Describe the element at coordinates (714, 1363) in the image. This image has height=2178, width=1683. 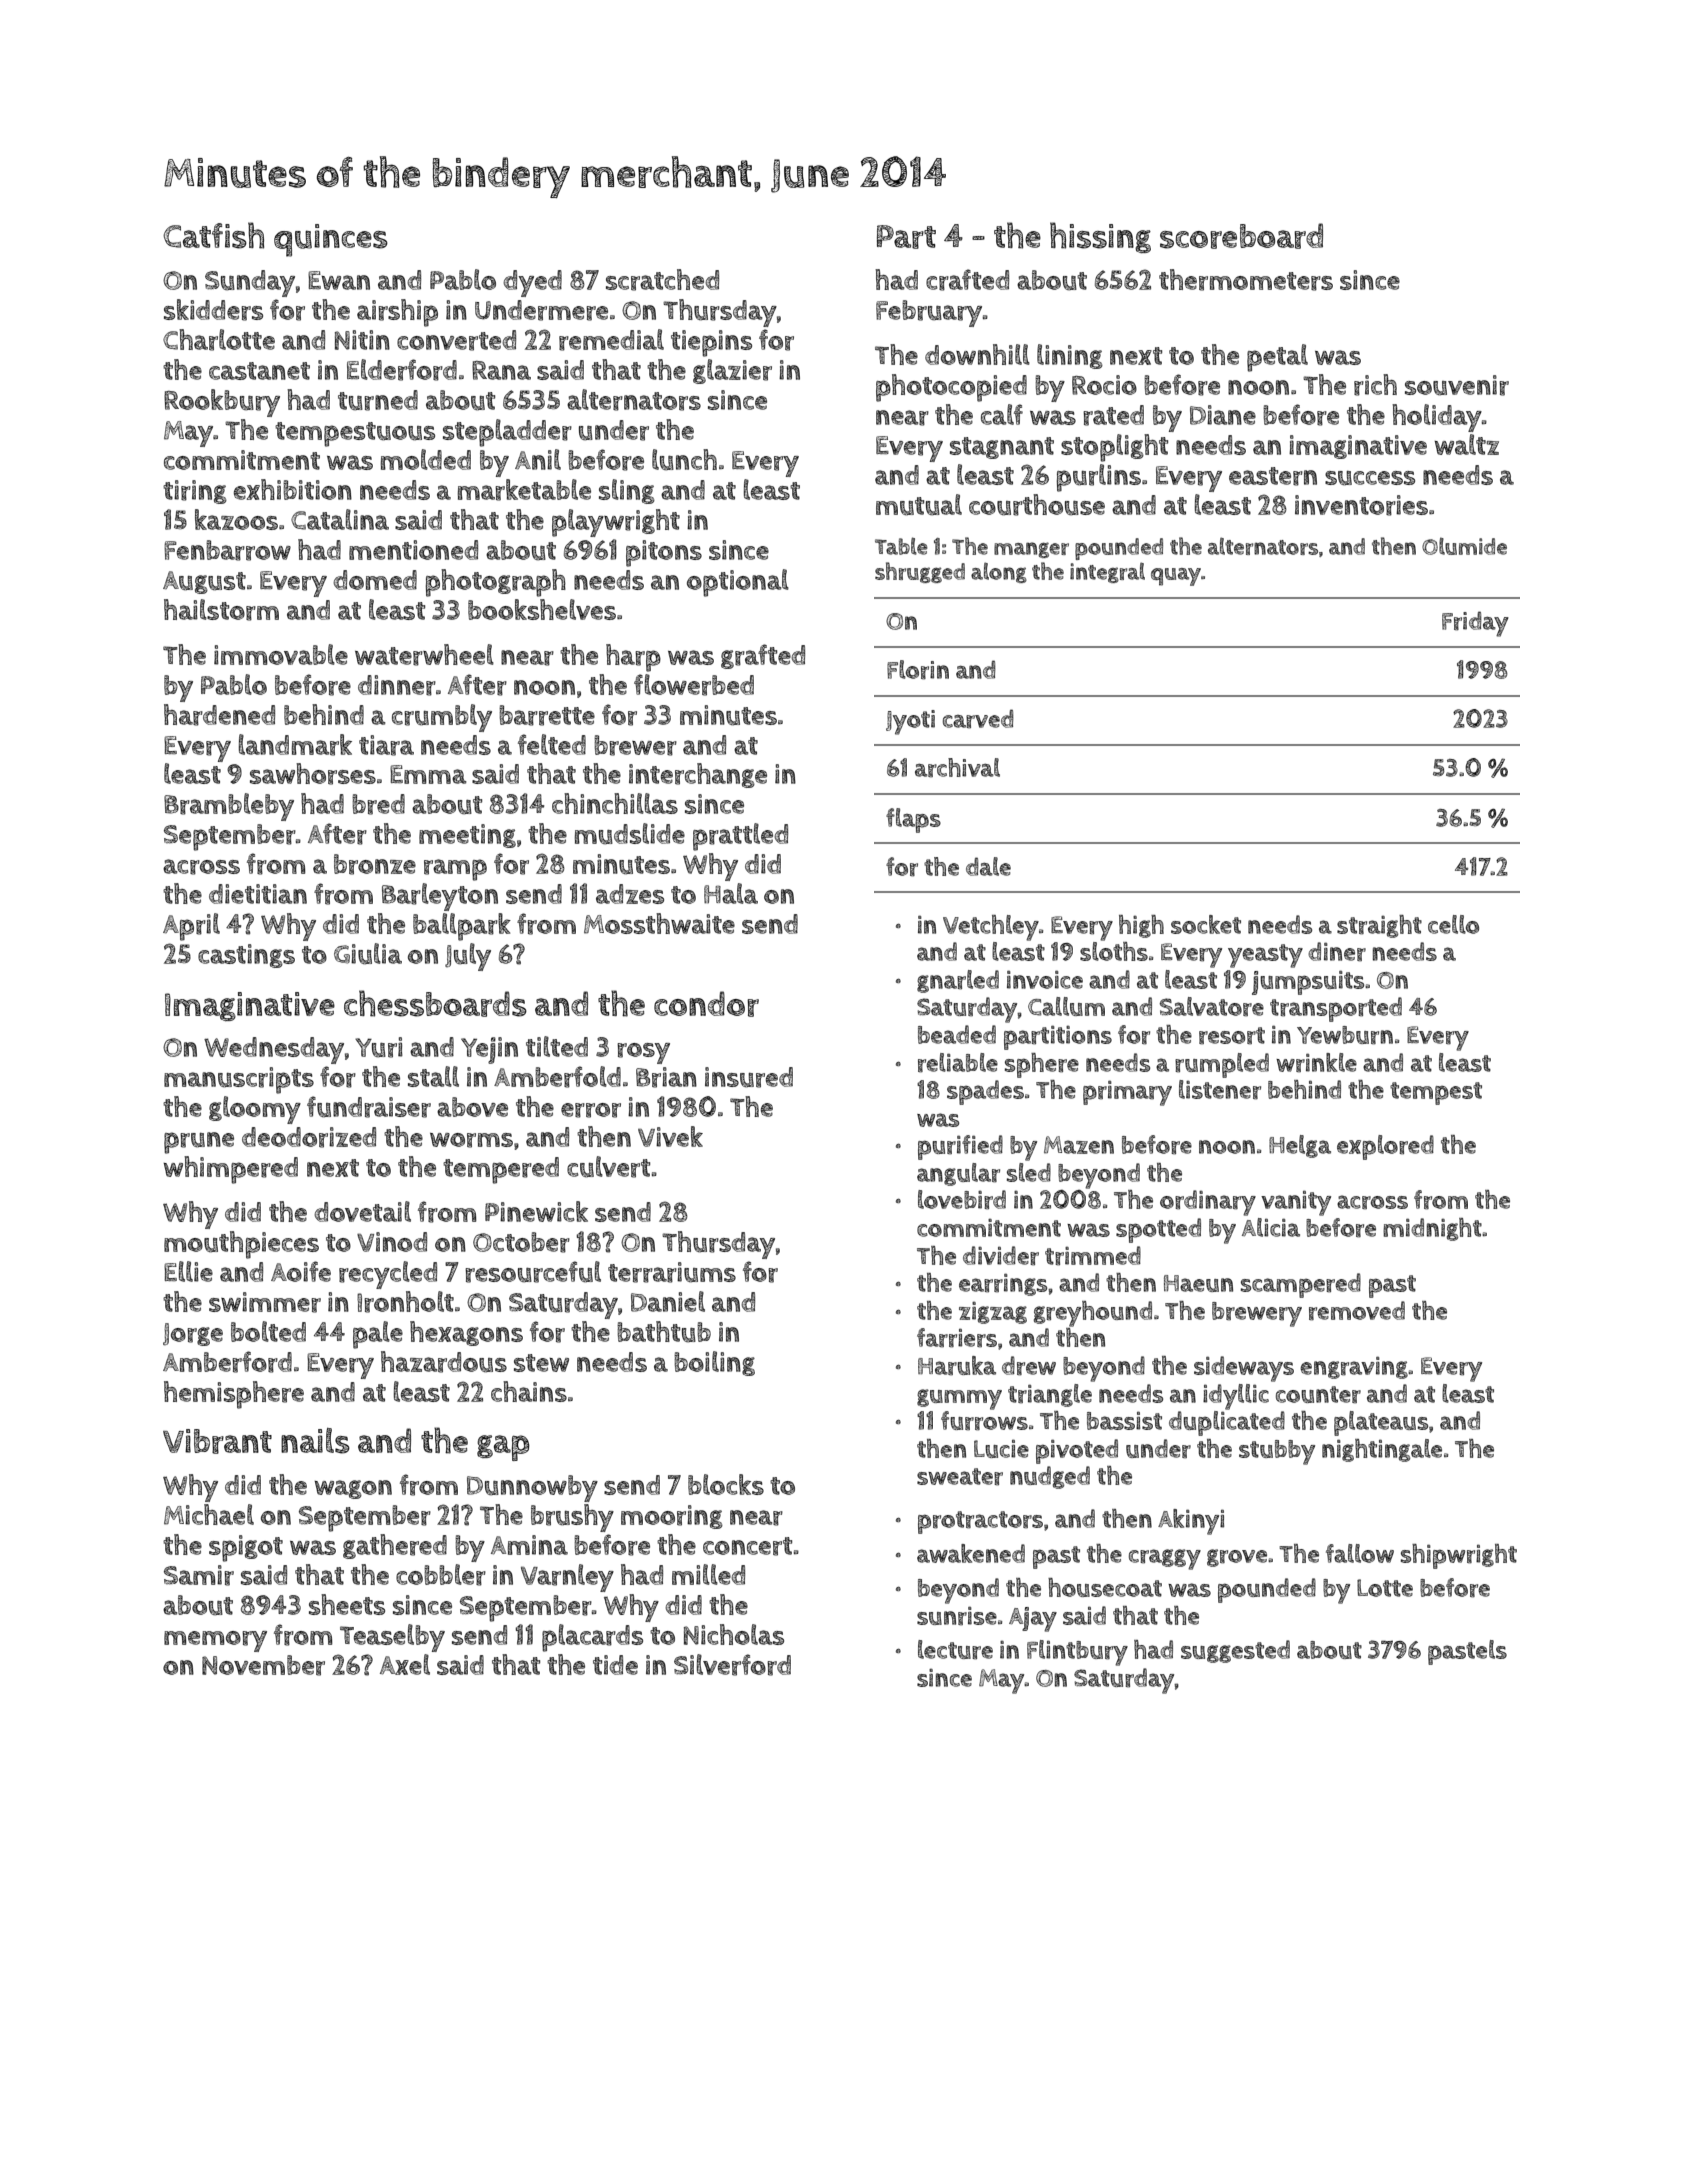
I see `boiling` at that location.
